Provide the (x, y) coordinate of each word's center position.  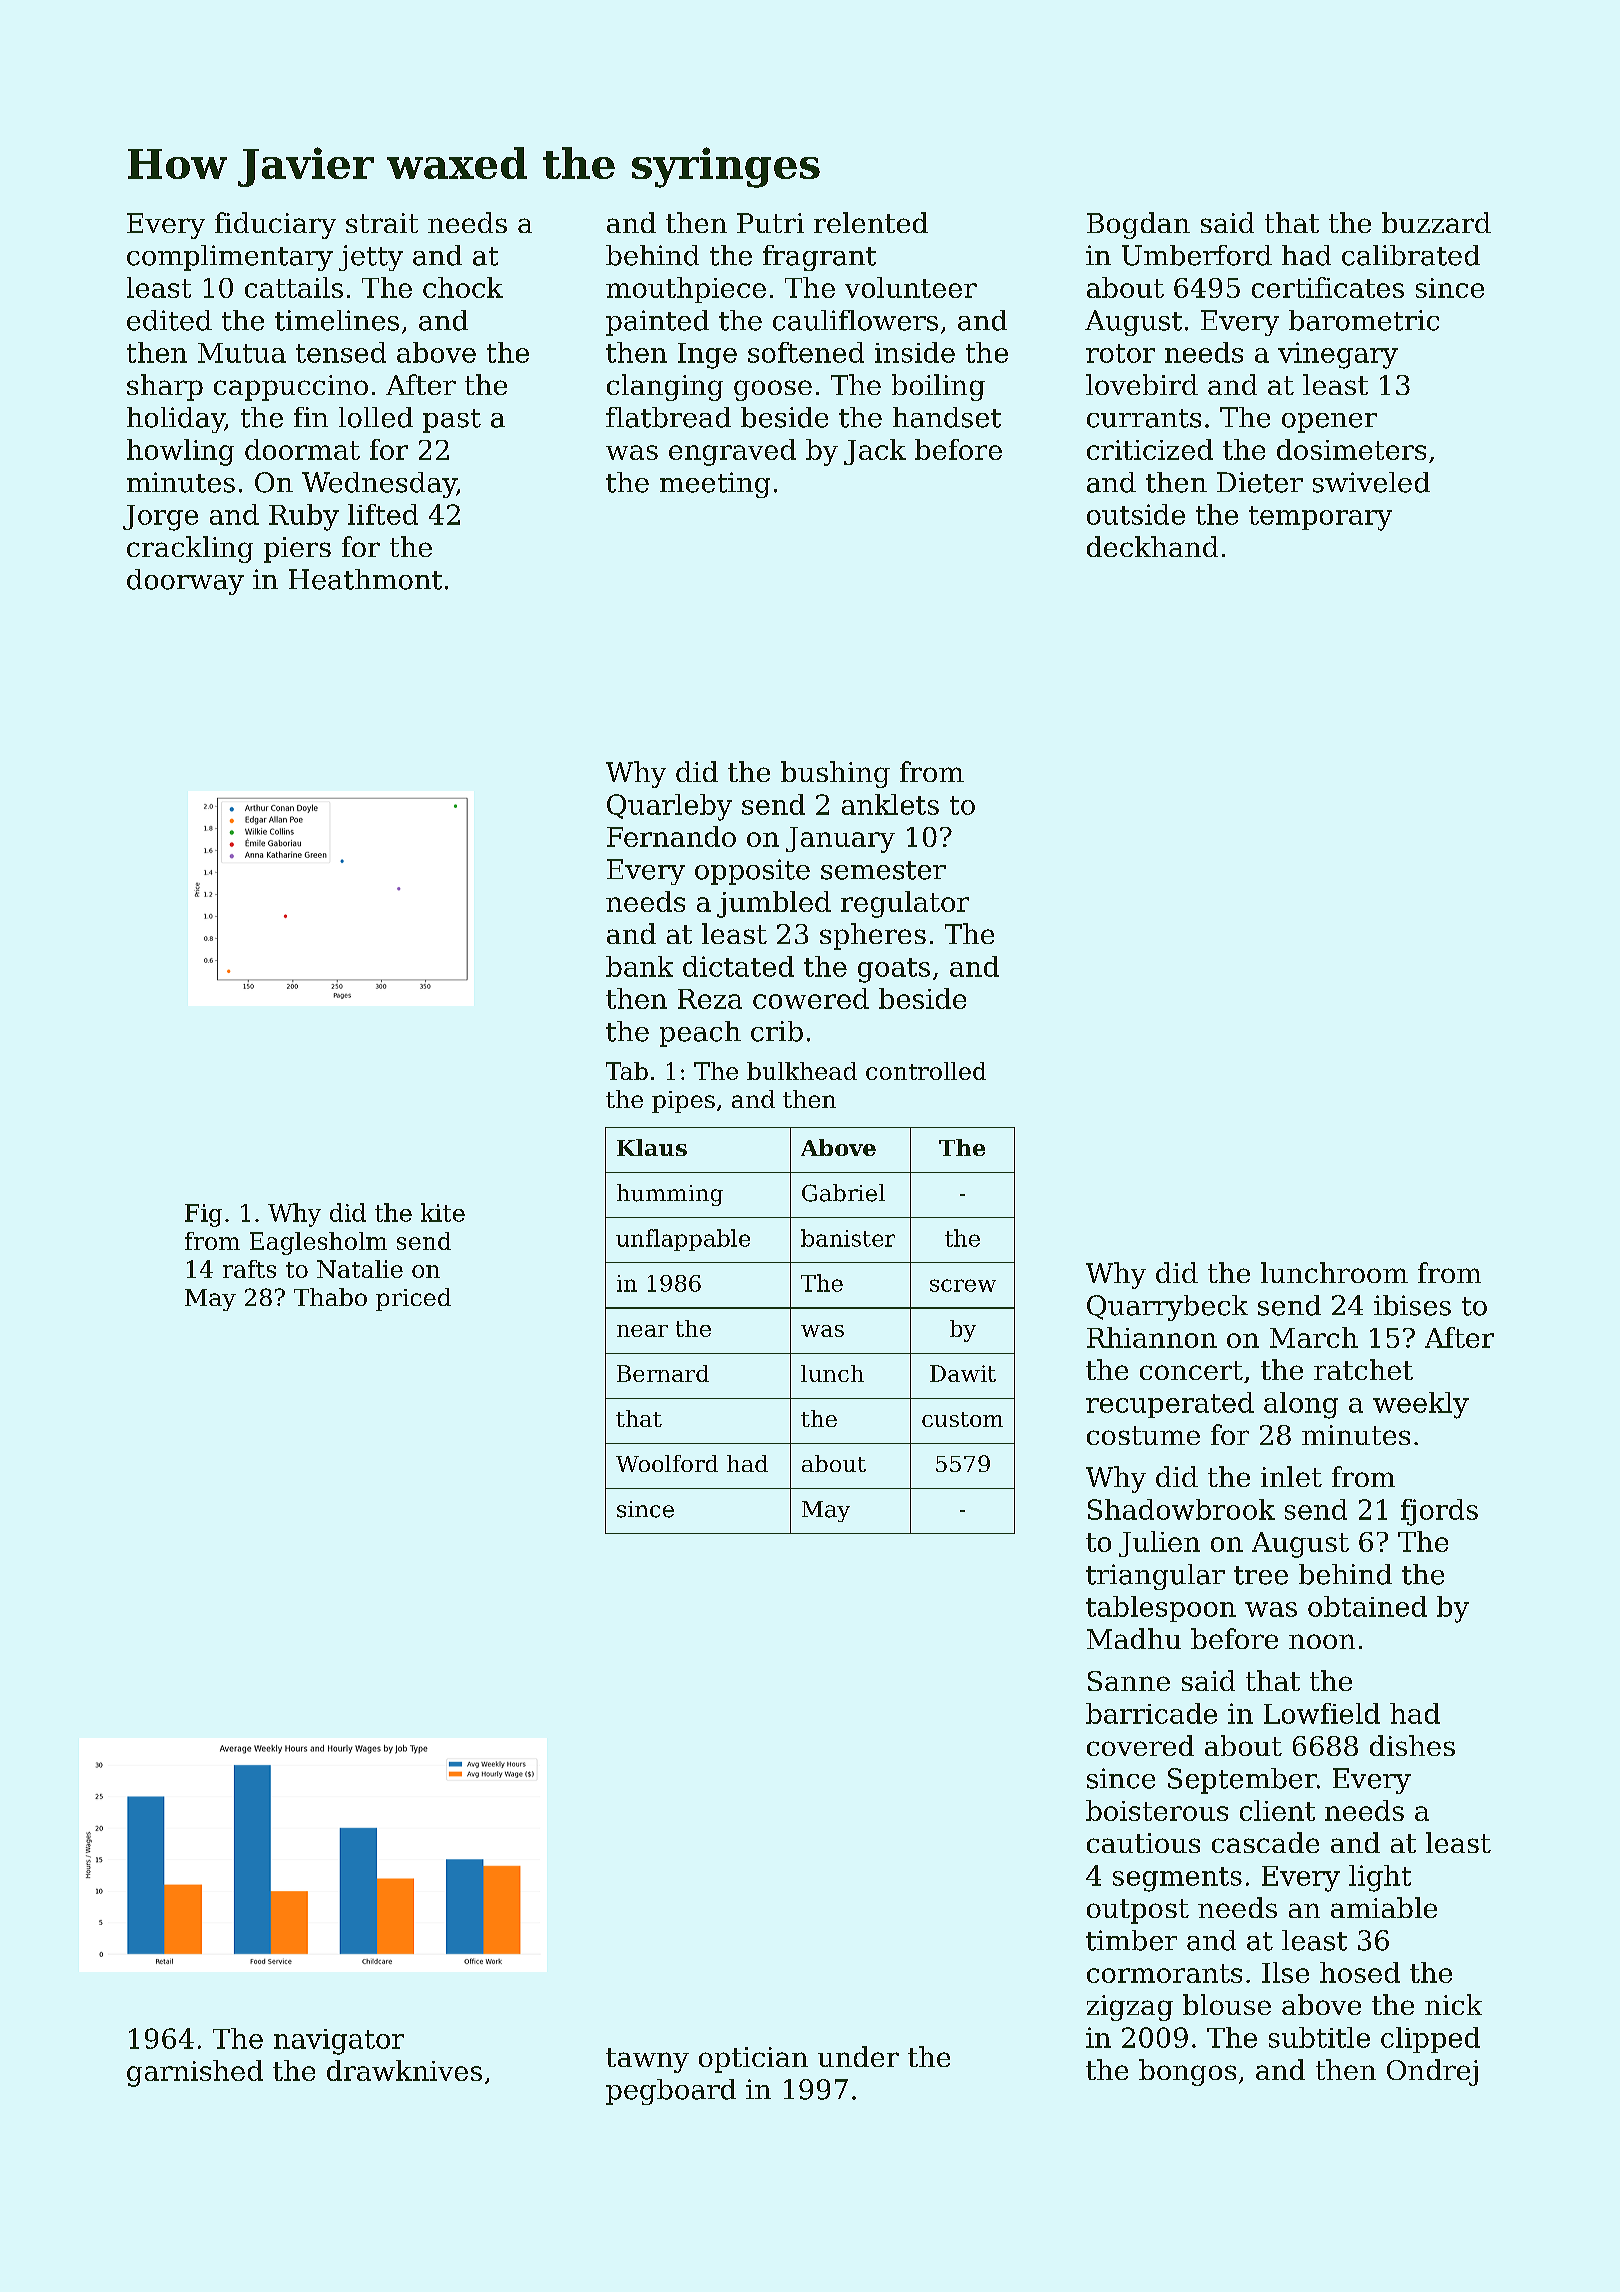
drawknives (404, 2070)
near (642, 1331)
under (858, 2056)
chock (463, 287)
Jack (875, 452)
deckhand (1152, 546)
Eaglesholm (318, 1243)
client (1277, 1810)
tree (1261, 1575)
